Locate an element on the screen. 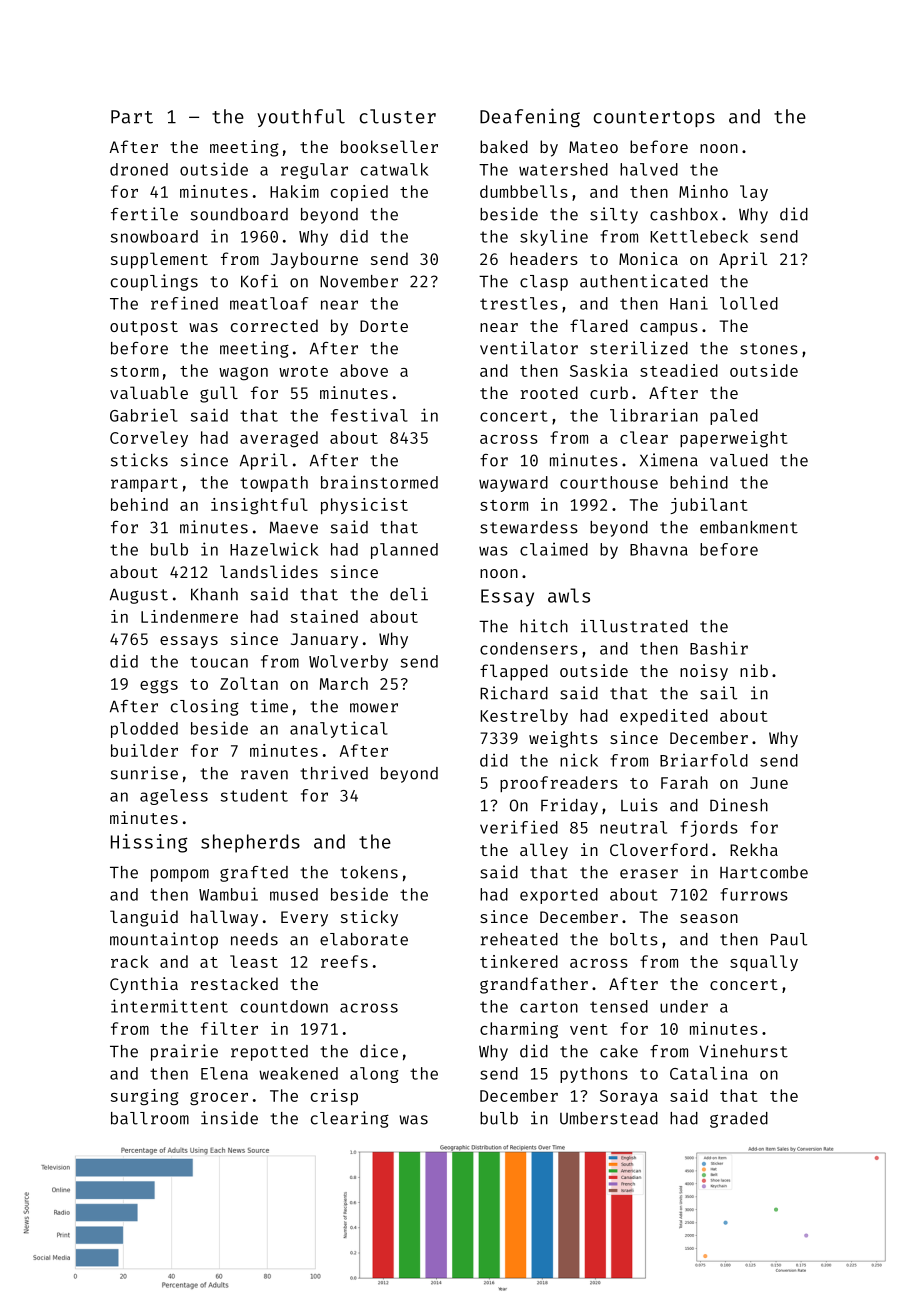 This screenshot has width=924, height=1314. steadied is located at coordinates (679, 370).
